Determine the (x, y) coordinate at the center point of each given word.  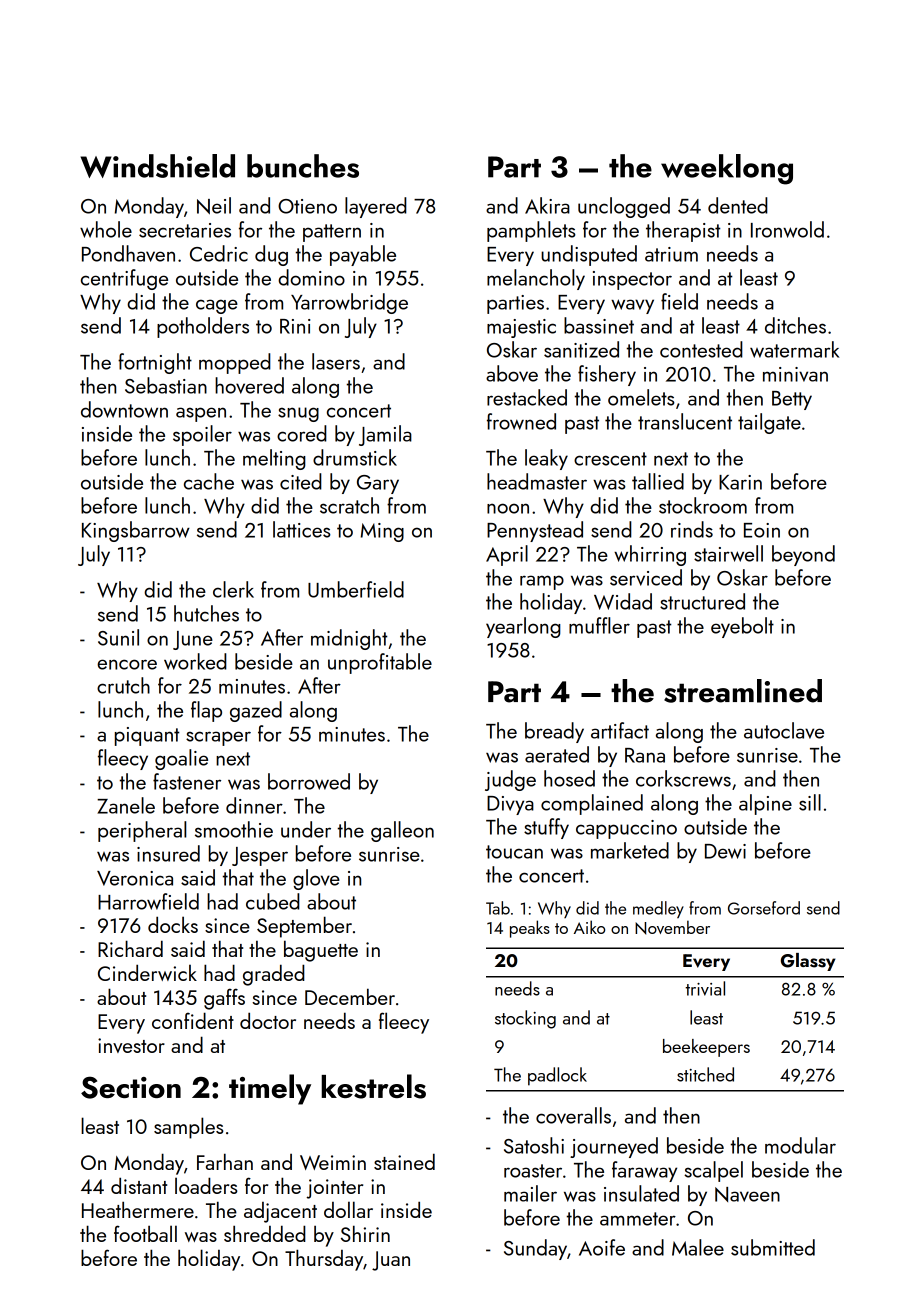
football (145, 1233)
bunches (303, 166)
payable (363, 255)
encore (127, 664)
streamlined (743, 691)
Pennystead (535, 531)
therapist (683, 231)
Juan (391, 1261)
